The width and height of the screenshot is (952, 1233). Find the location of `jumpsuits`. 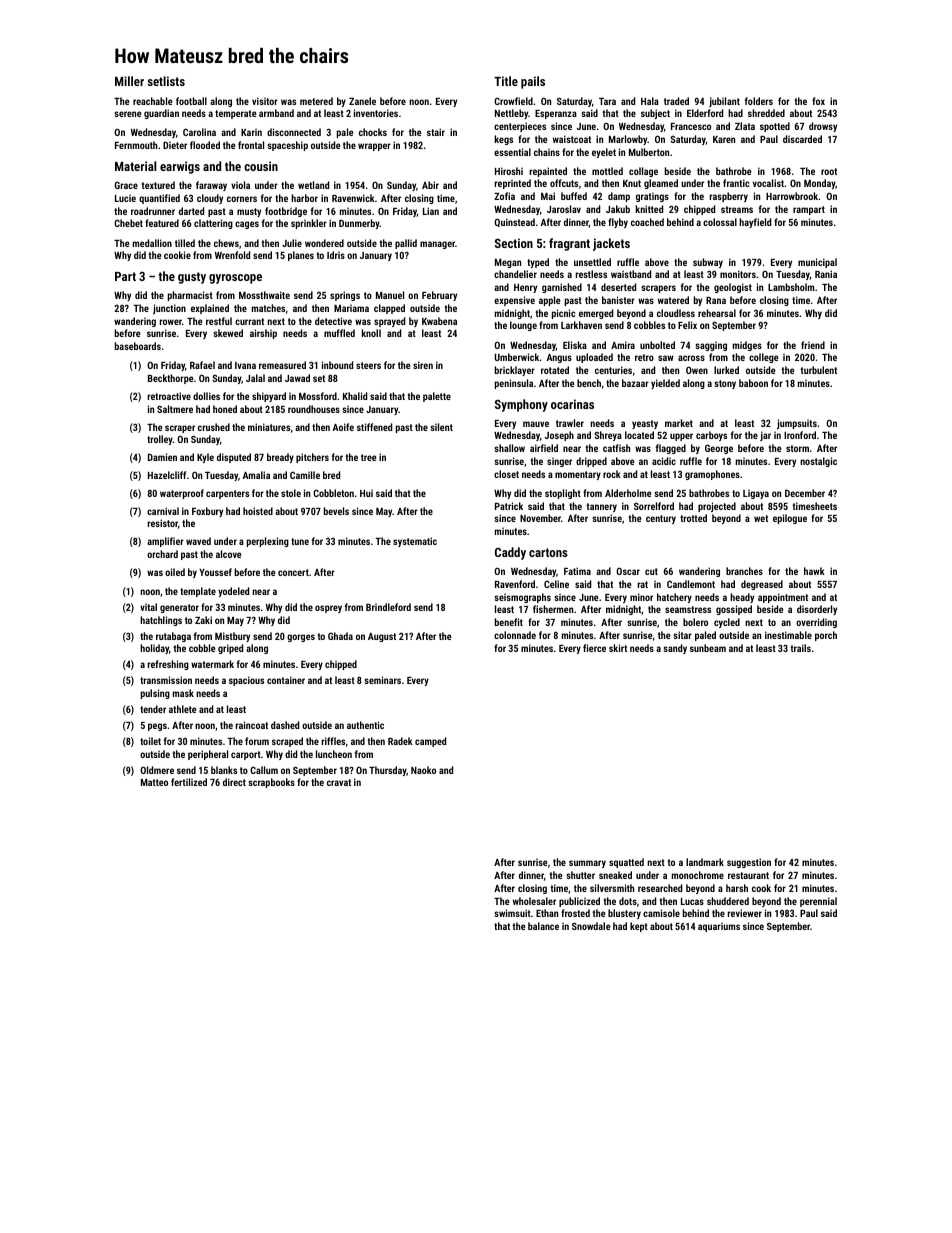

jumpsuits is located at coordinates (797, 424).
